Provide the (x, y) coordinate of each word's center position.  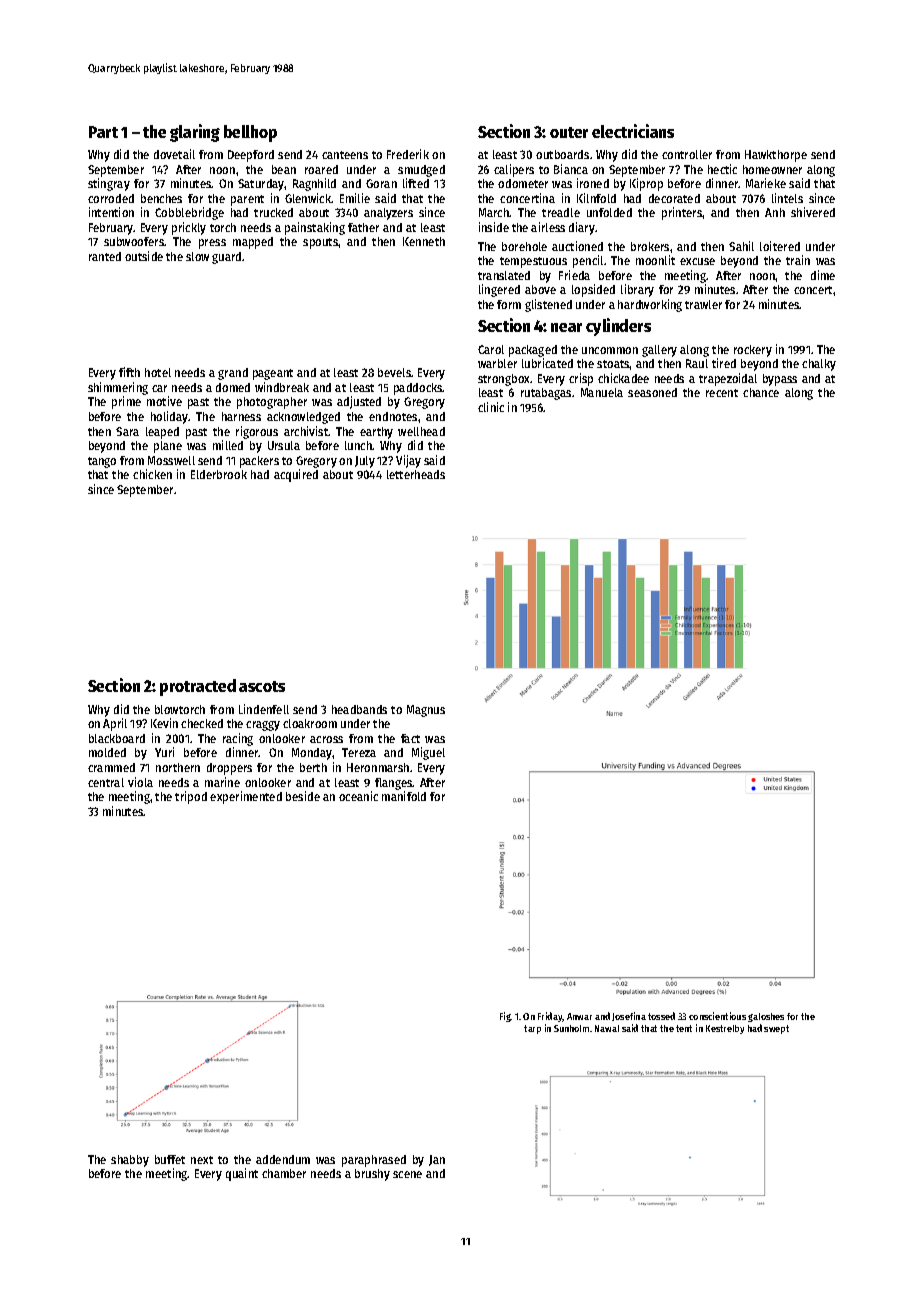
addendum (283, 1159)
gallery (659, 351)
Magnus (426, 711)
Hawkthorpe (776, 156)
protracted (198, 687)
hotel (158, 372)
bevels (395, 372)
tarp (532, 1029)
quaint (242, 1174)
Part (103, 132)
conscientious (717, 1016)
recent (722, 393)
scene (407, 1174)
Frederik (408, 154)
